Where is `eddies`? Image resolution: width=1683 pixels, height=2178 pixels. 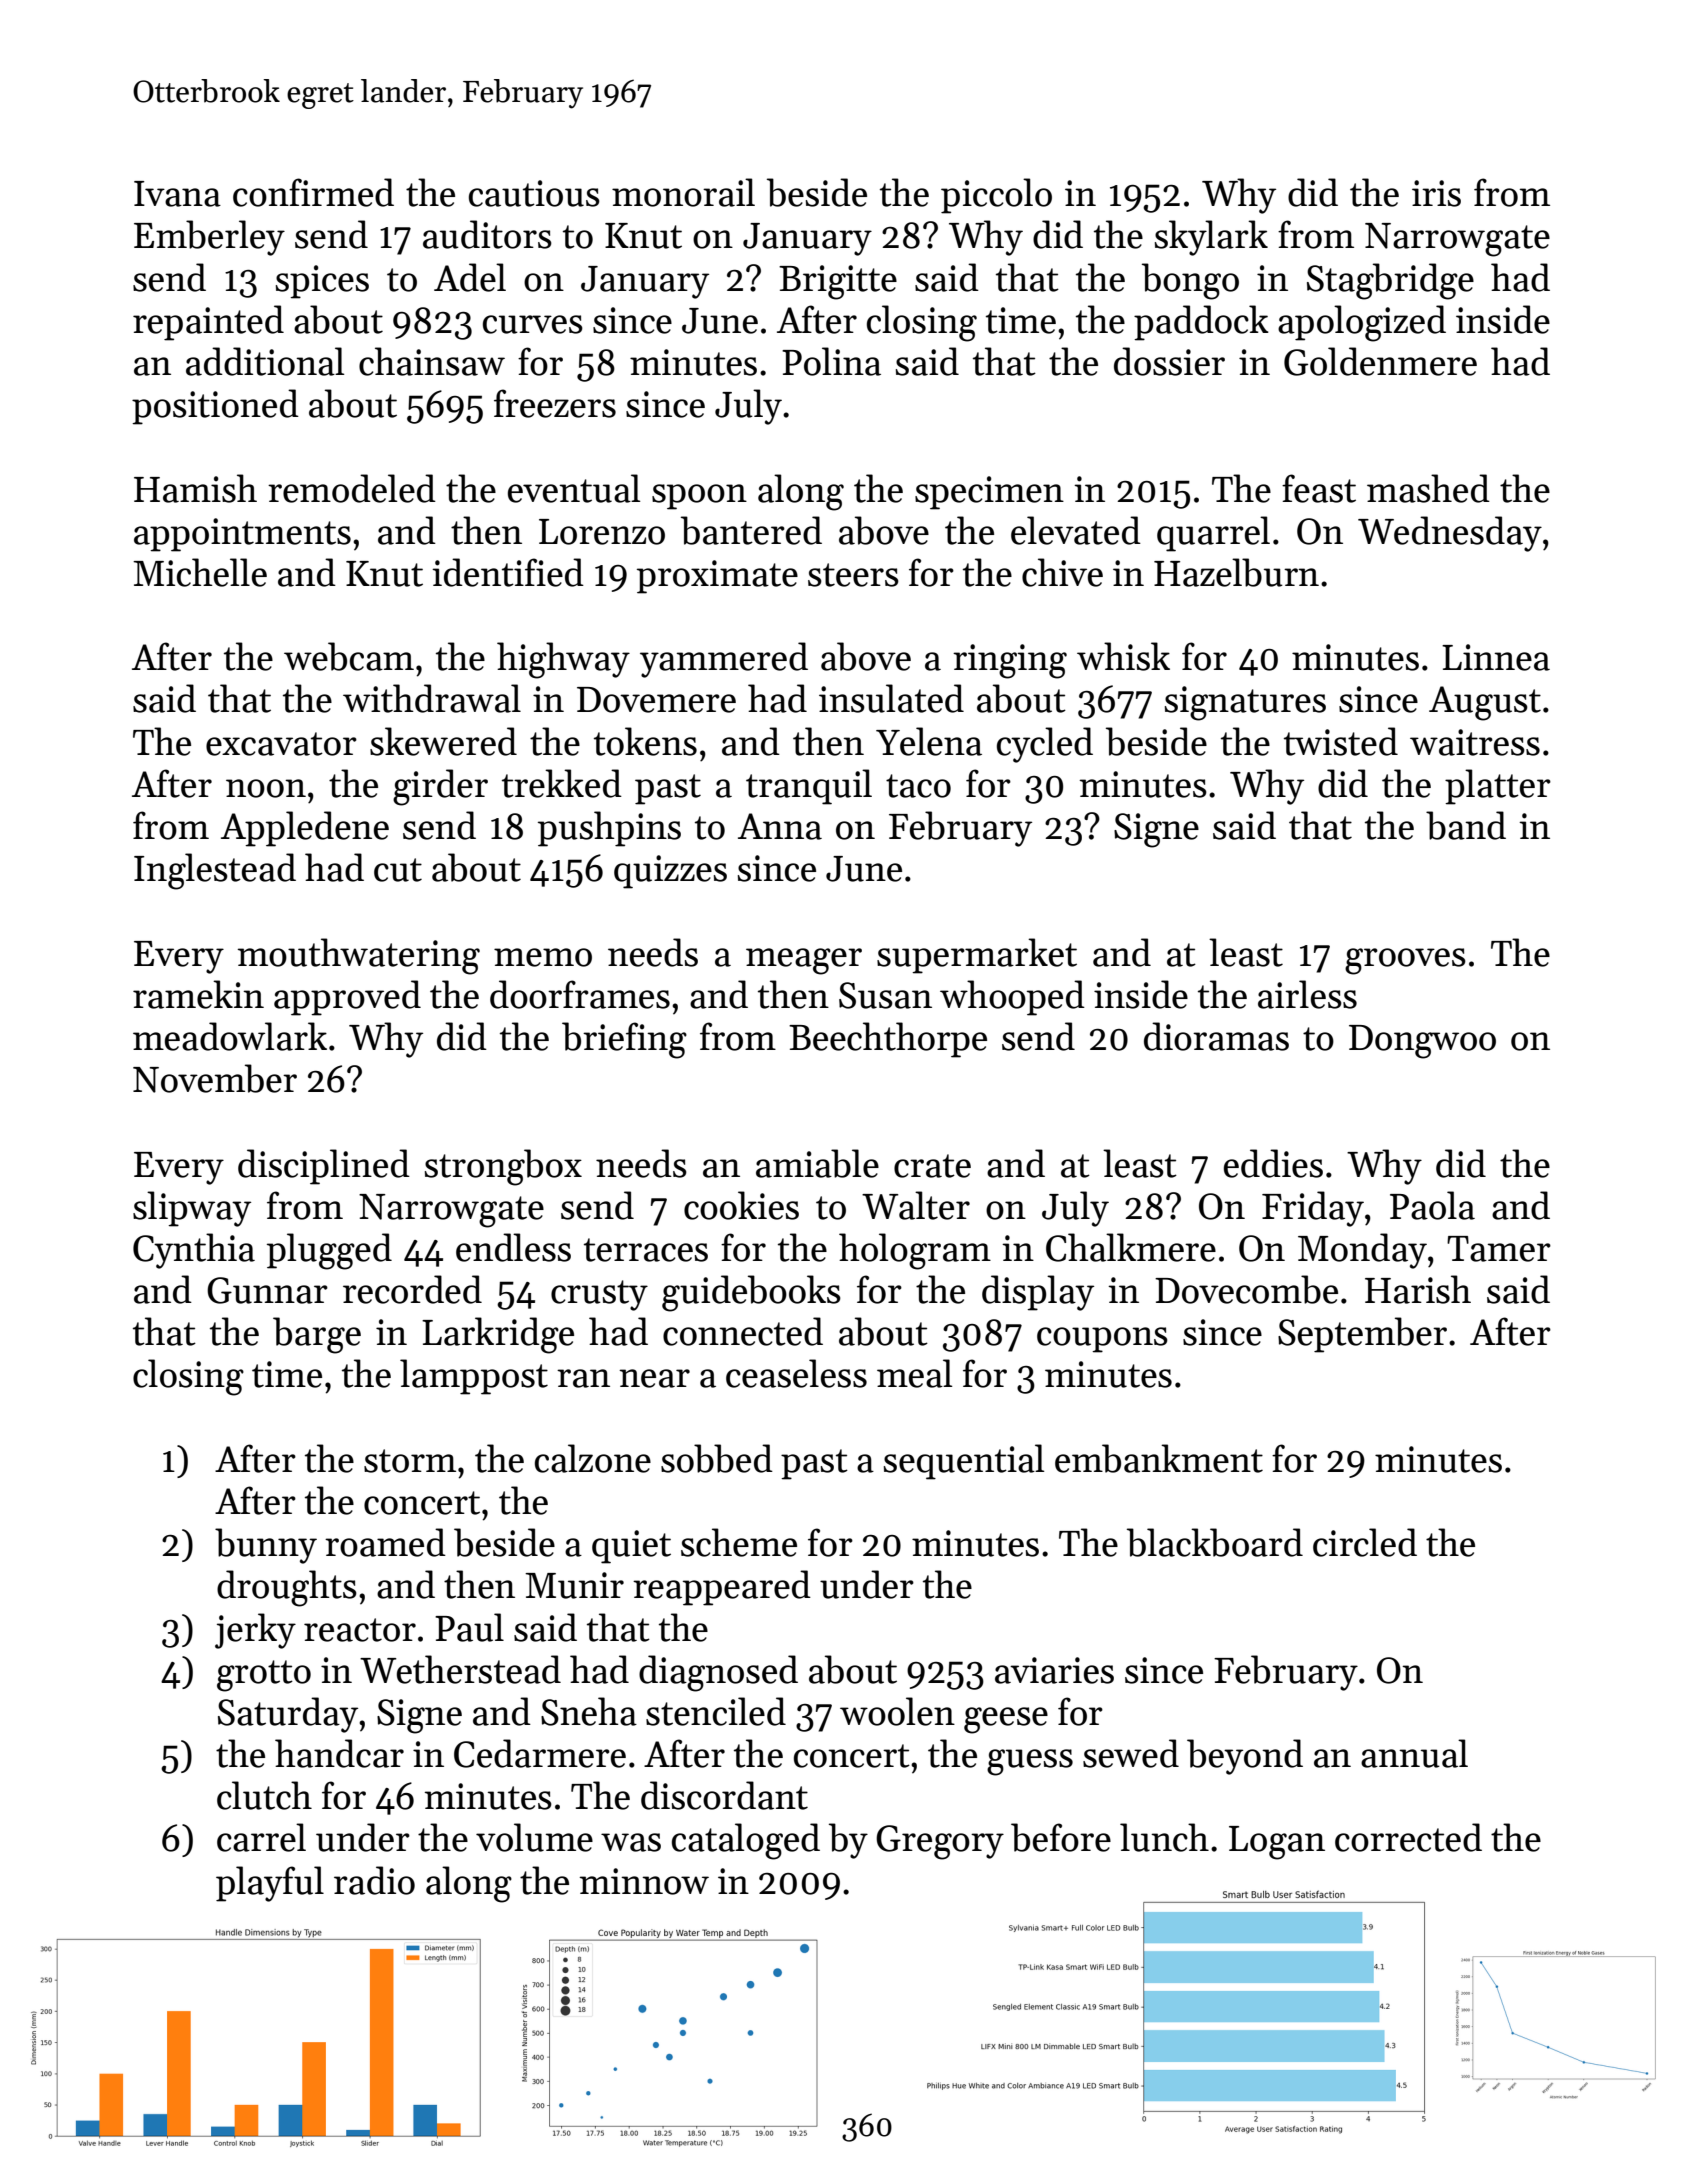 eddies is located at coordinates (1273, 1163).
